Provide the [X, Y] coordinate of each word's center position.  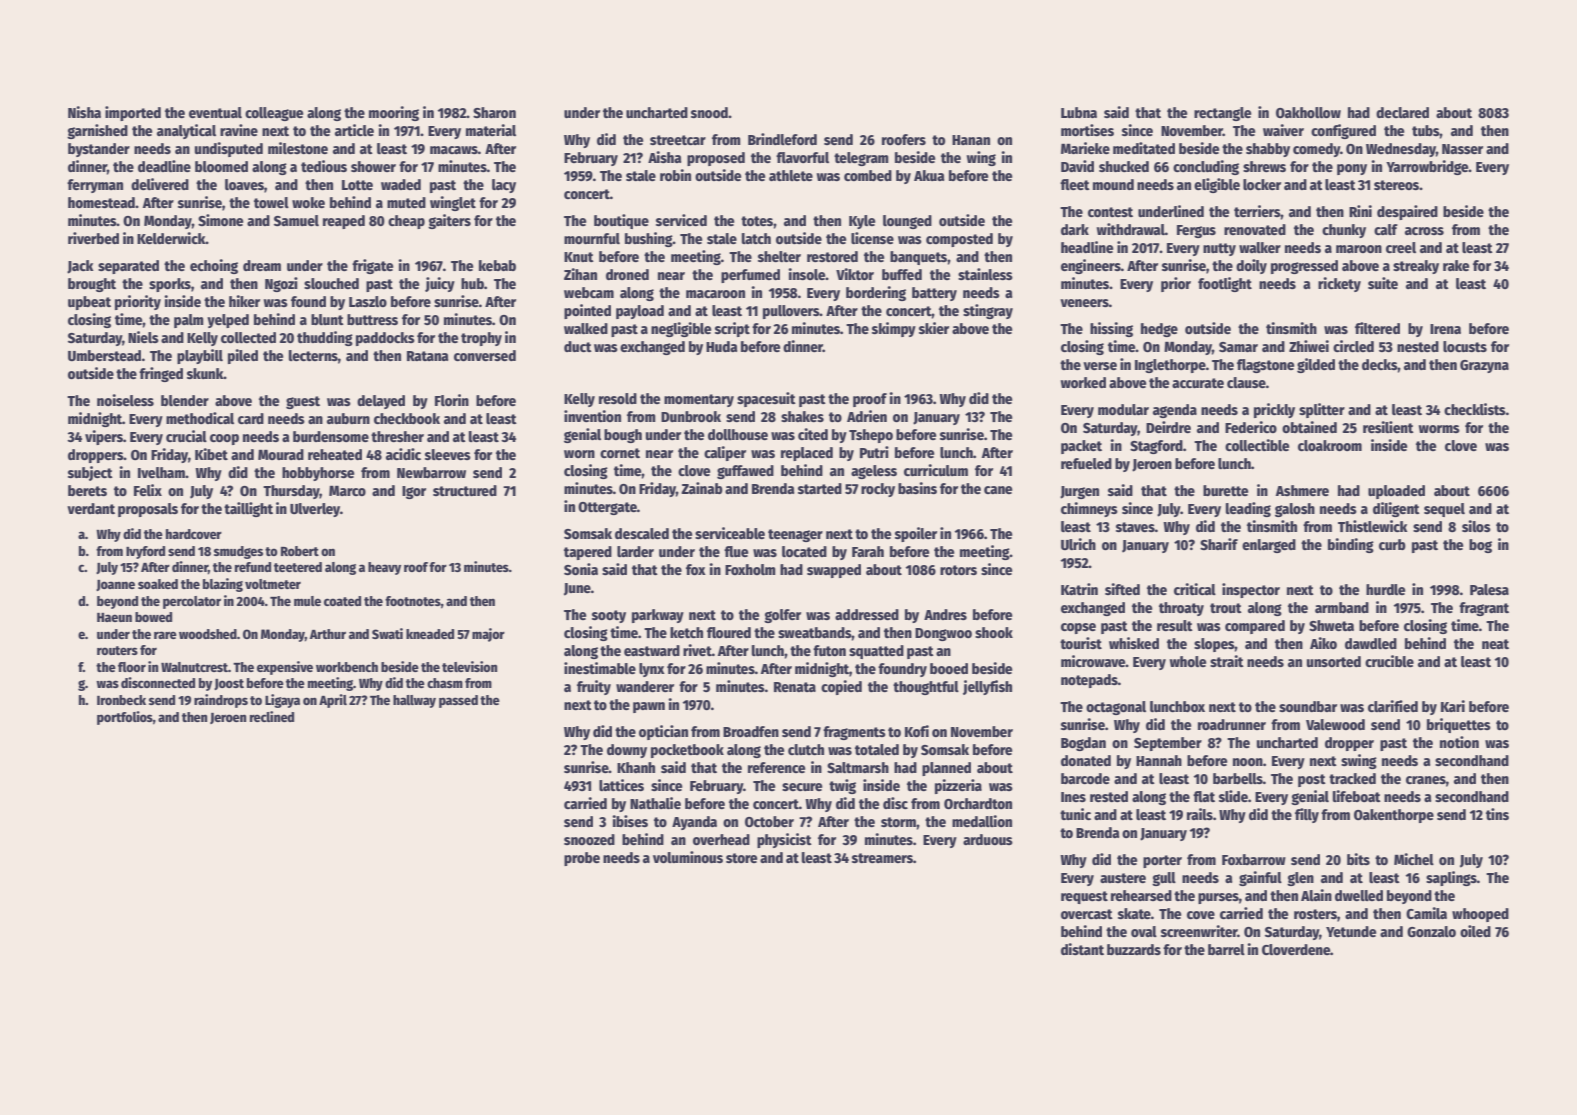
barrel [1226, 949]
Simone [220, 220]
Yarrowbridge [1427, 167]
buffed [902, 274]
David [1077, 166]
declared [1402, 112]
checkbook [407, 418]
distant [1082, 949]
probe [582, 859]
